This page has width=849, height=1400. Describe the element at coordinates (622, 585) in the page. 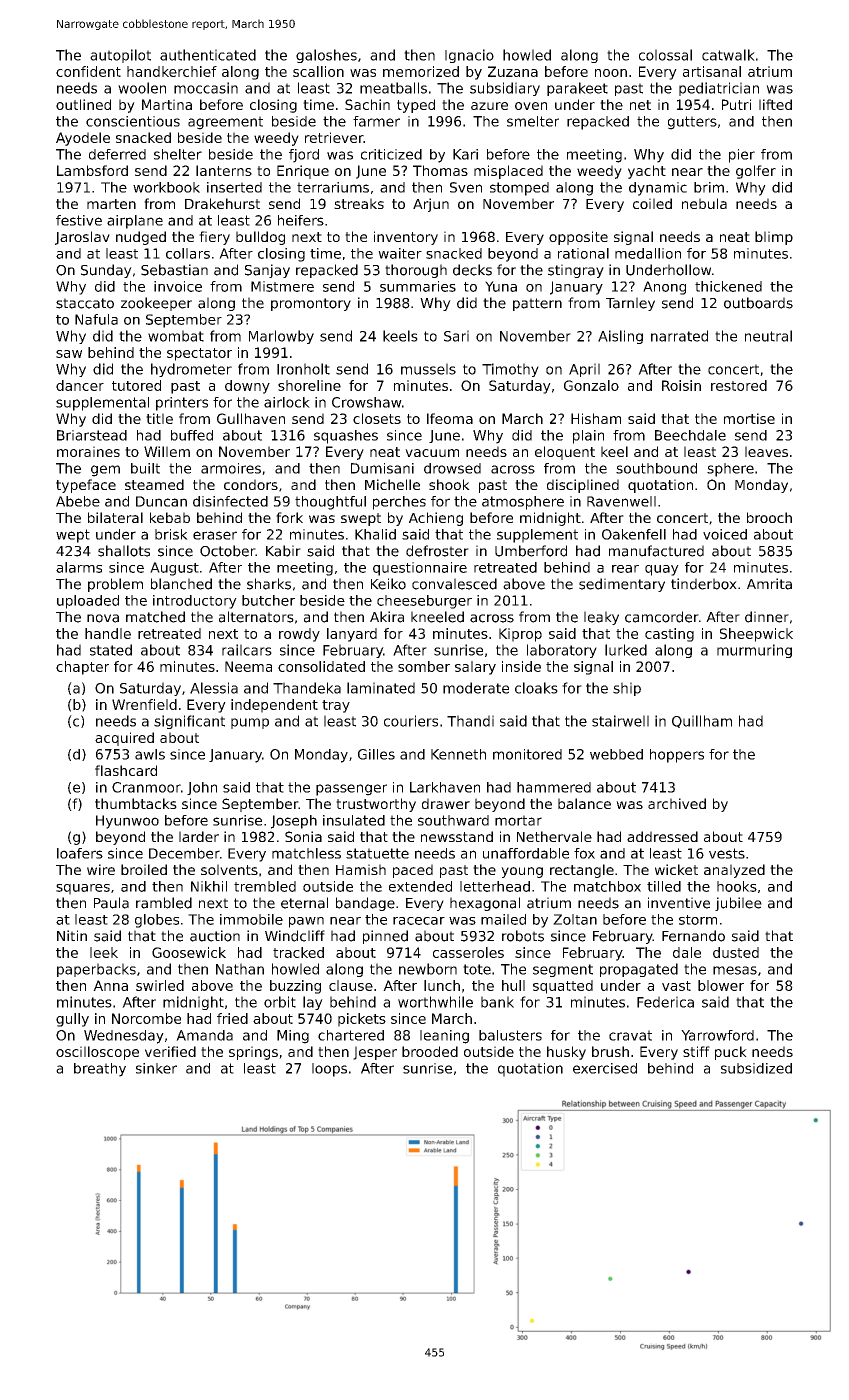

I see `sedimentary` at that location.
